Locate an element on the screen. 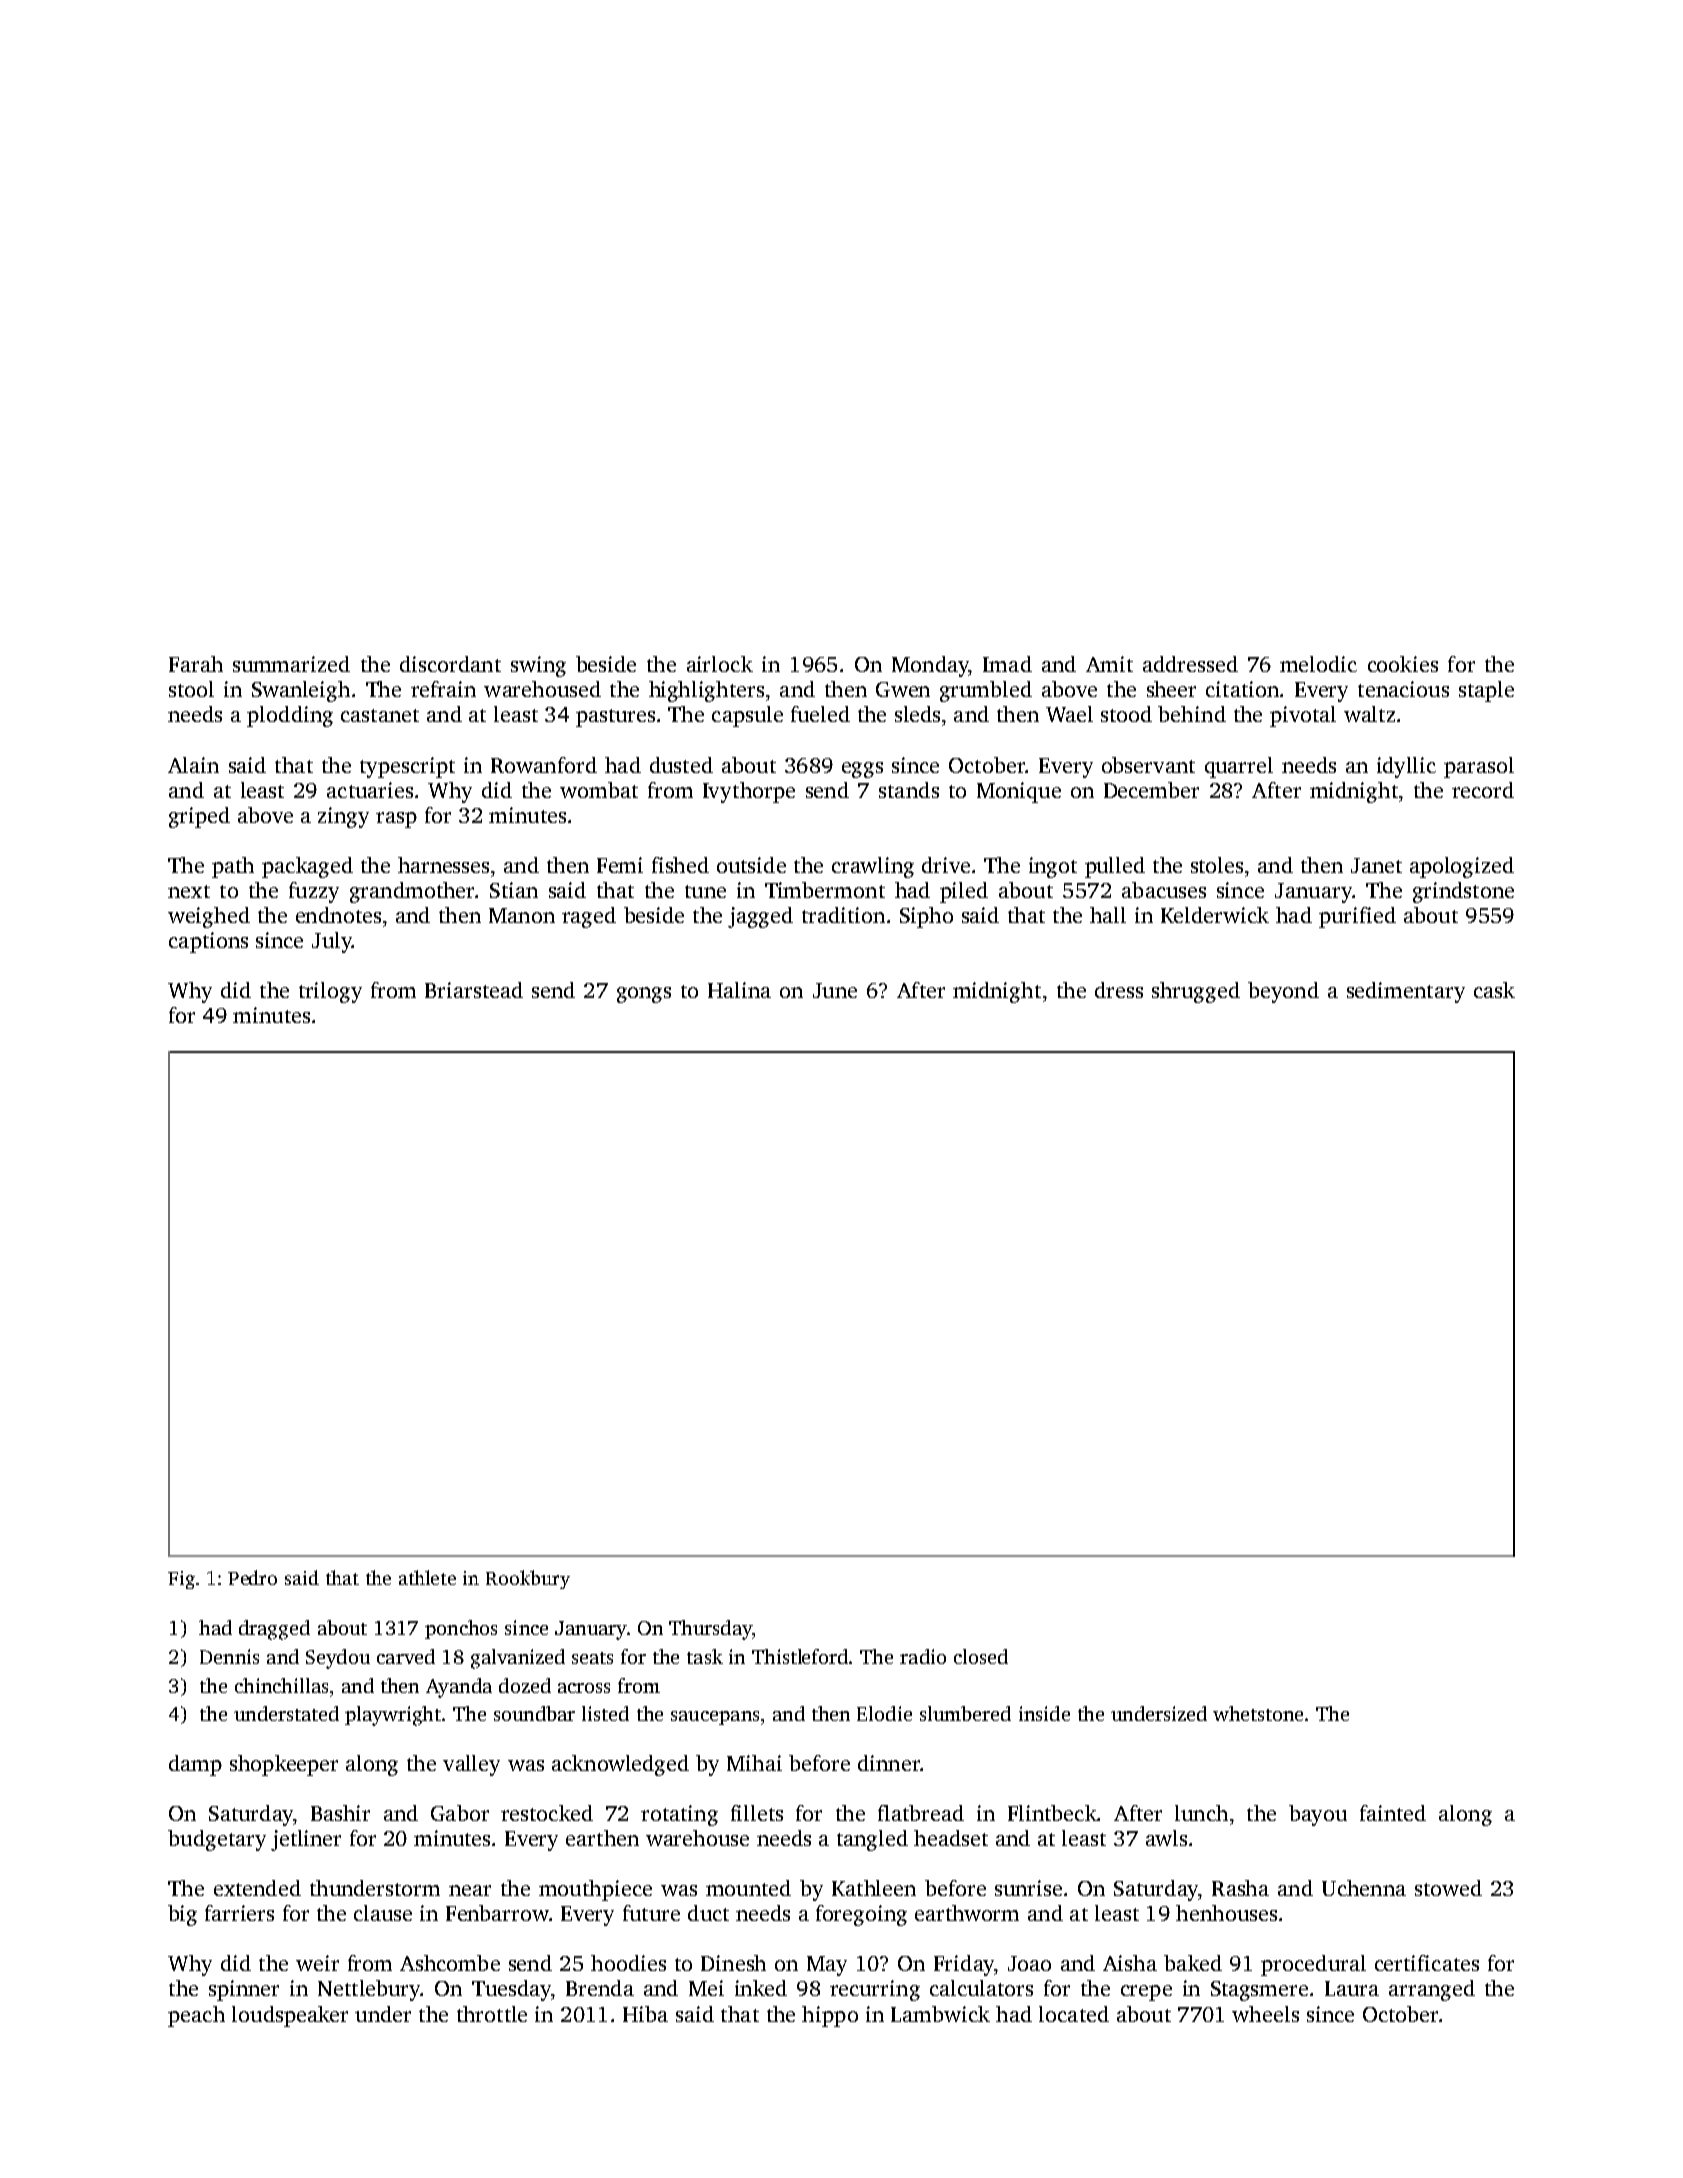 Image resolution: width=1683 pixels, height=2178 pixels. Pedro is located at coordinates (252, 1577).
